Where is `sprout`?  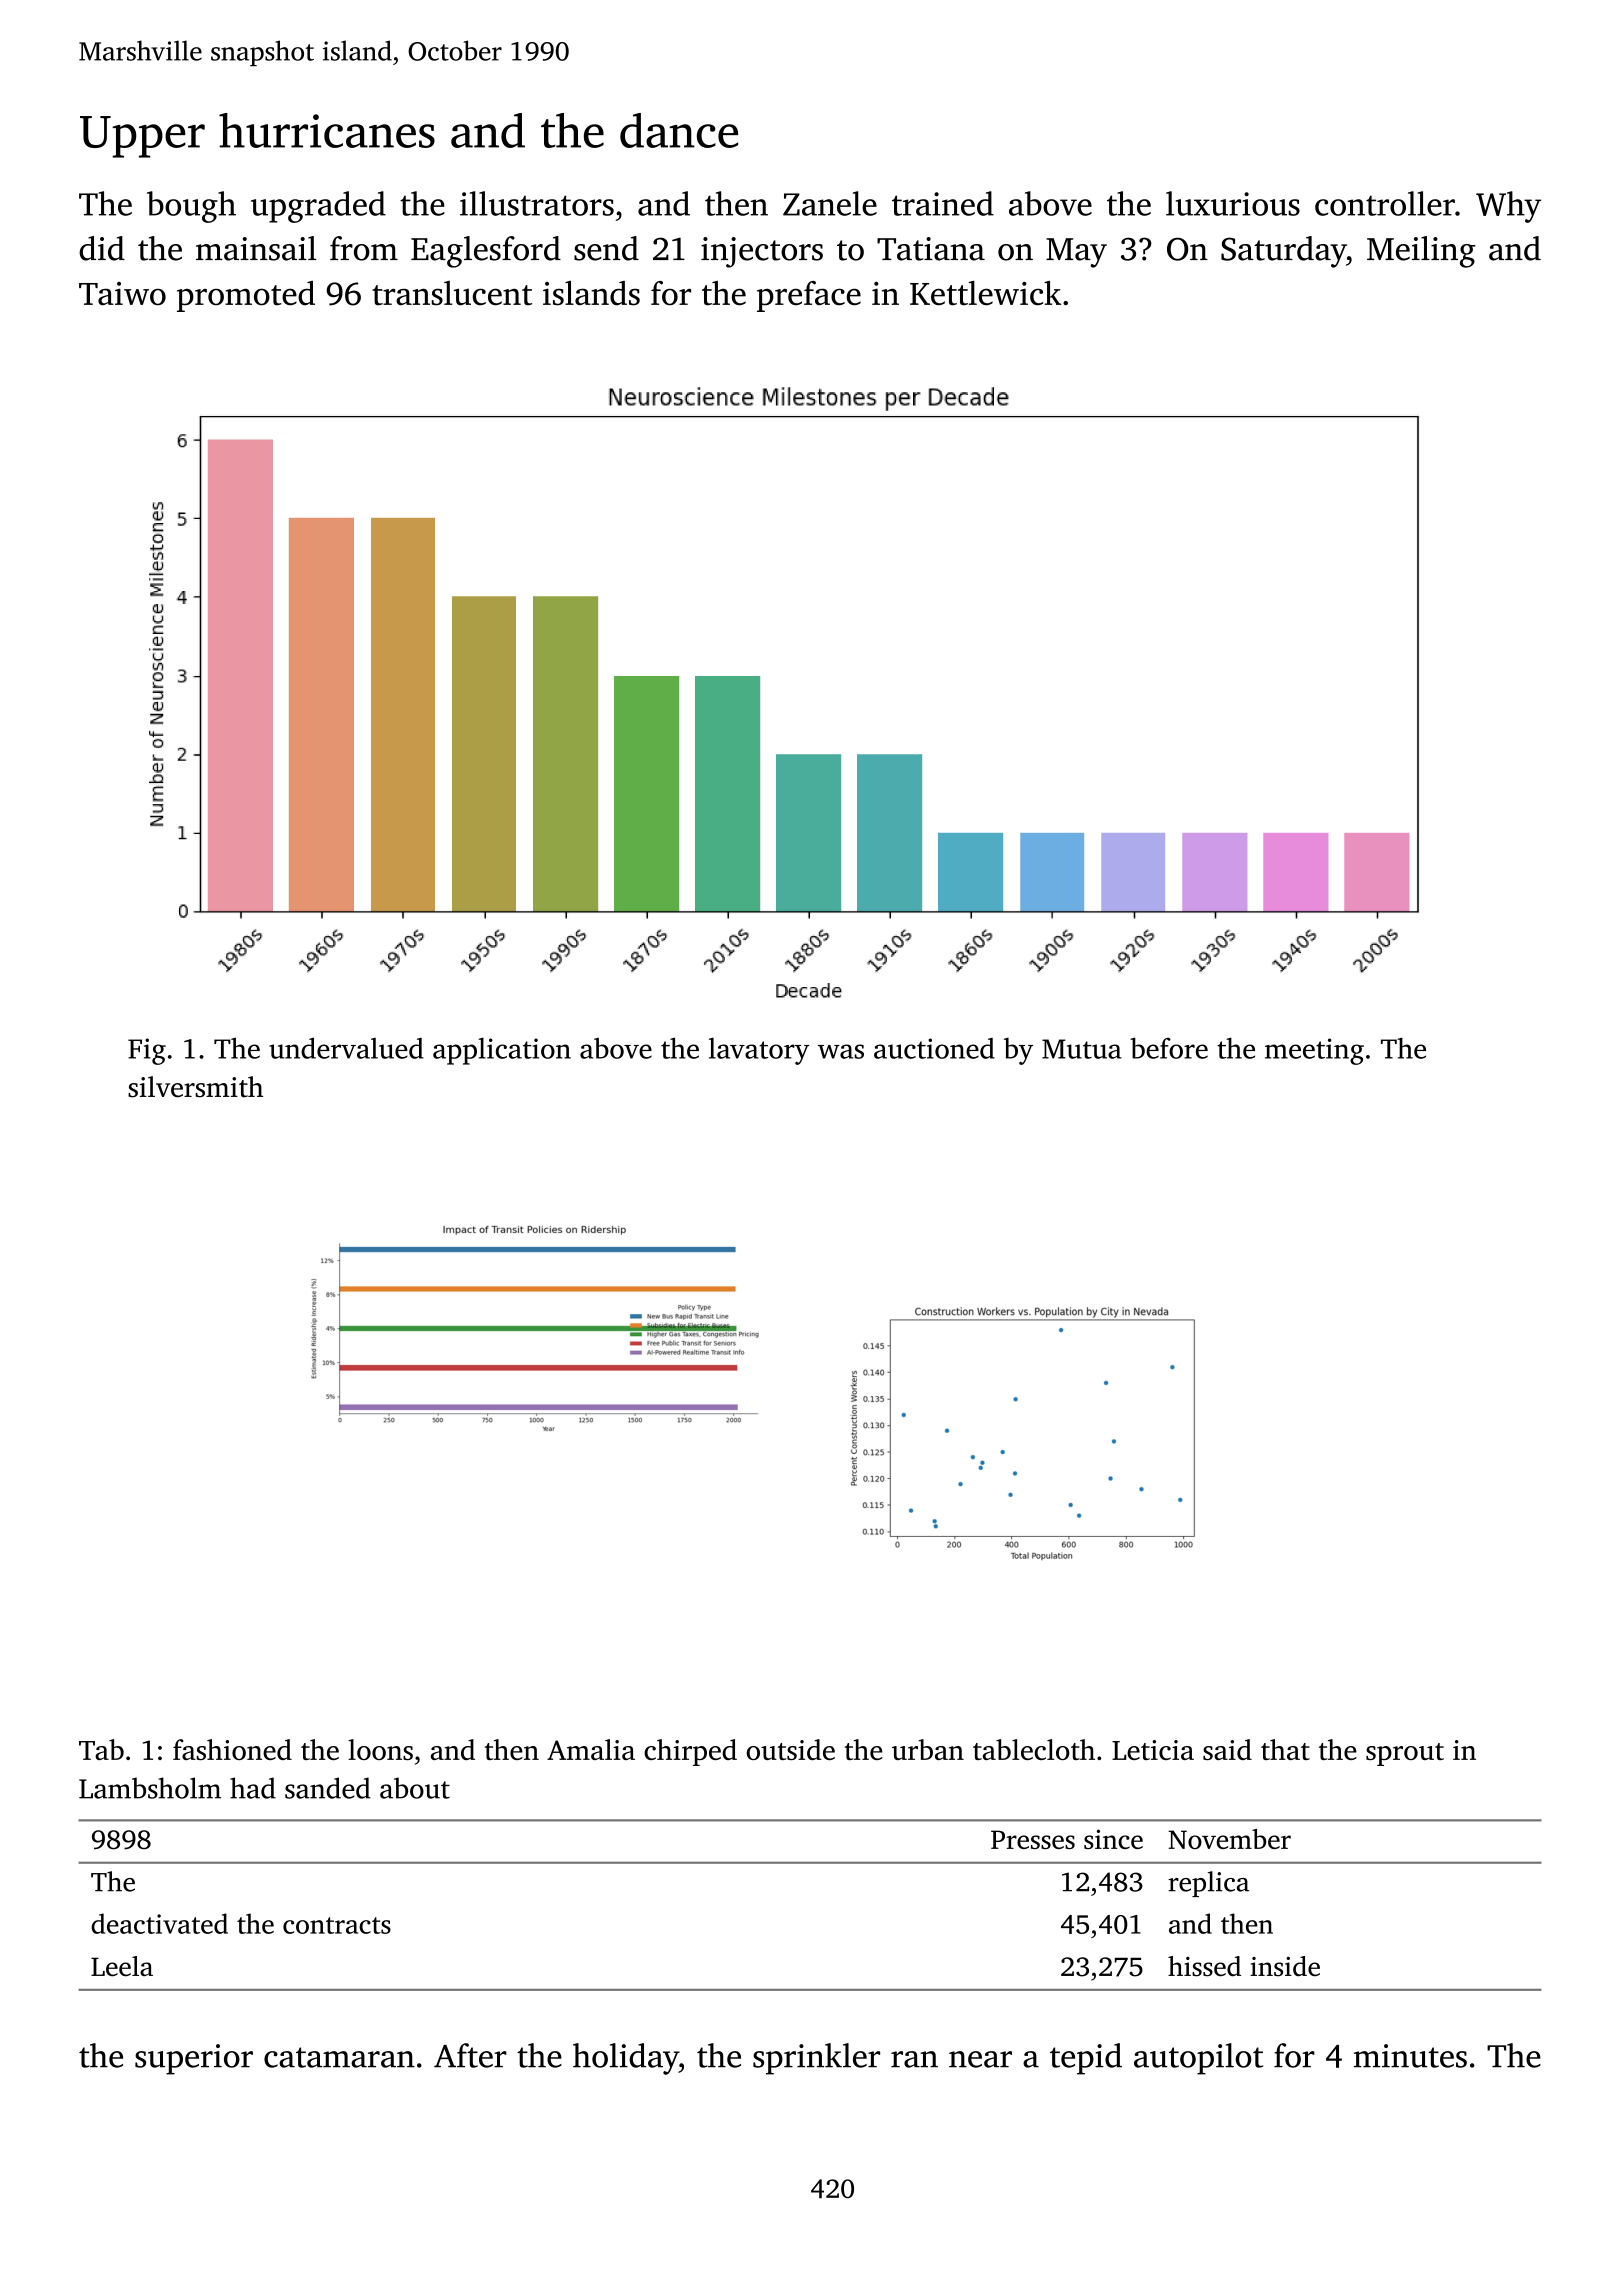
sprout is located at coordinates (1405, 1754).
